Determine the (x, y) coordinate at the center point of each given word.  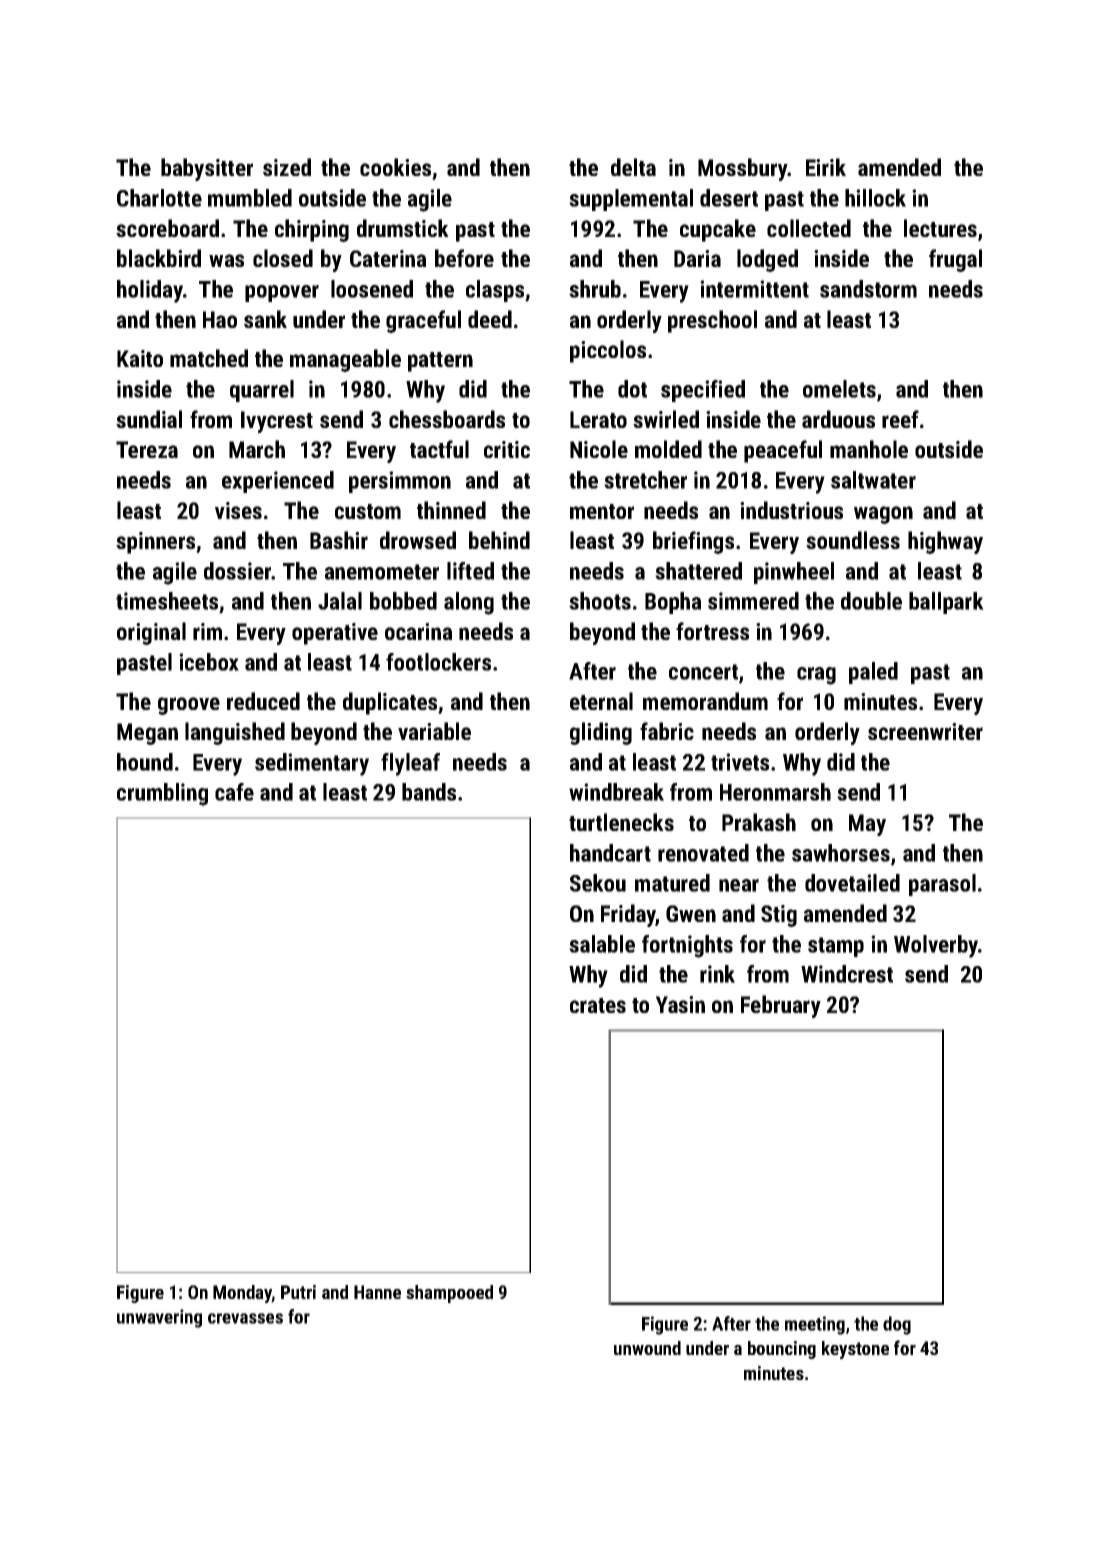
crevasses (245, 1318)
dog (897, 1325)
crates (598, 1005)
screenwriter (925, 731)
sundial (149, 419)
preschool (712, 321)
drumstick (403, 228)
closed (283, 258)
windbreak (616, 792)
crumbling (162, 794)
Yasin (680, 1004)
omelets (839, 389)
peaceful (783, 451)
